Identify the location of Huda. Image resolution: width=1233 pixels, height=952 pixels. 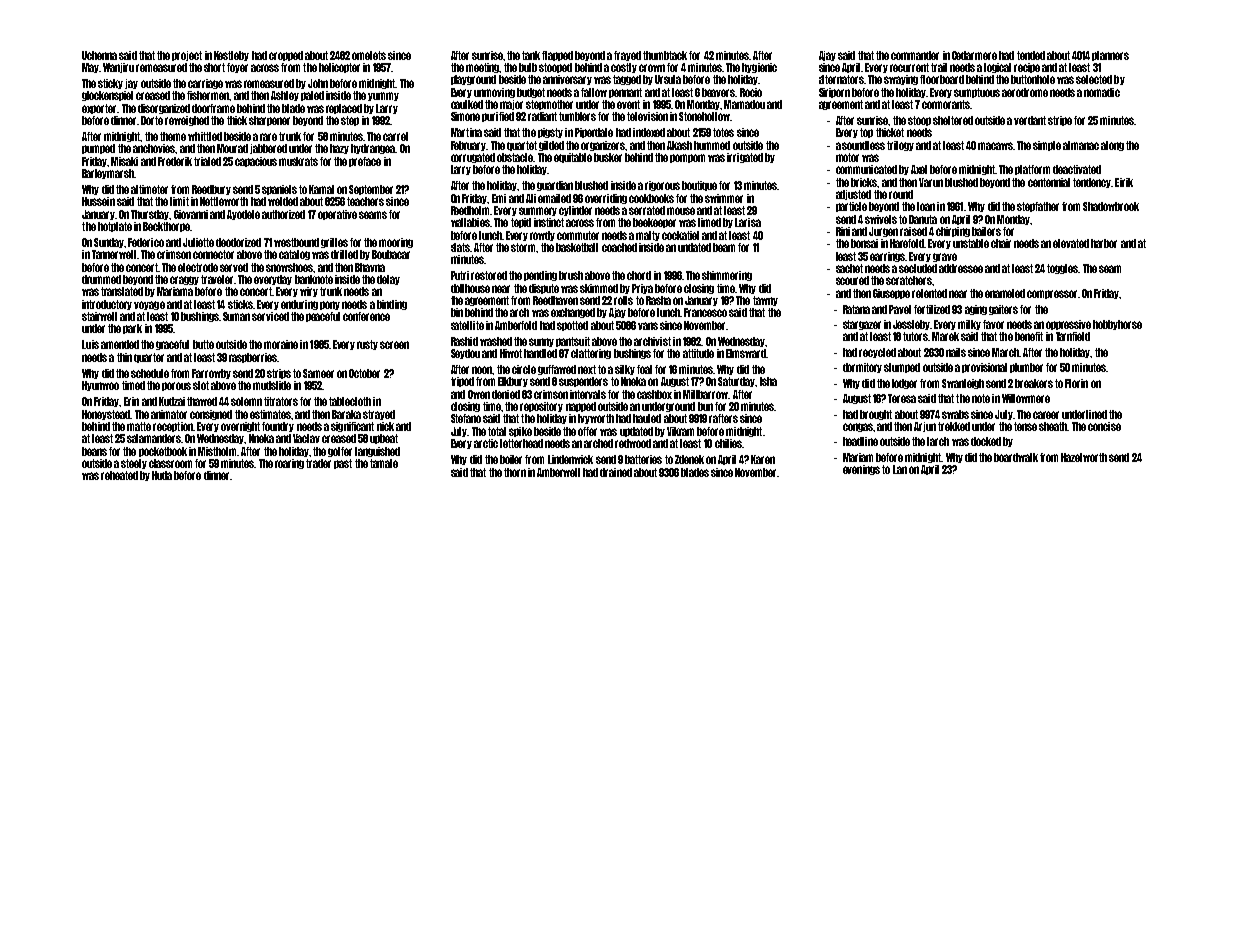
(162, 475).
